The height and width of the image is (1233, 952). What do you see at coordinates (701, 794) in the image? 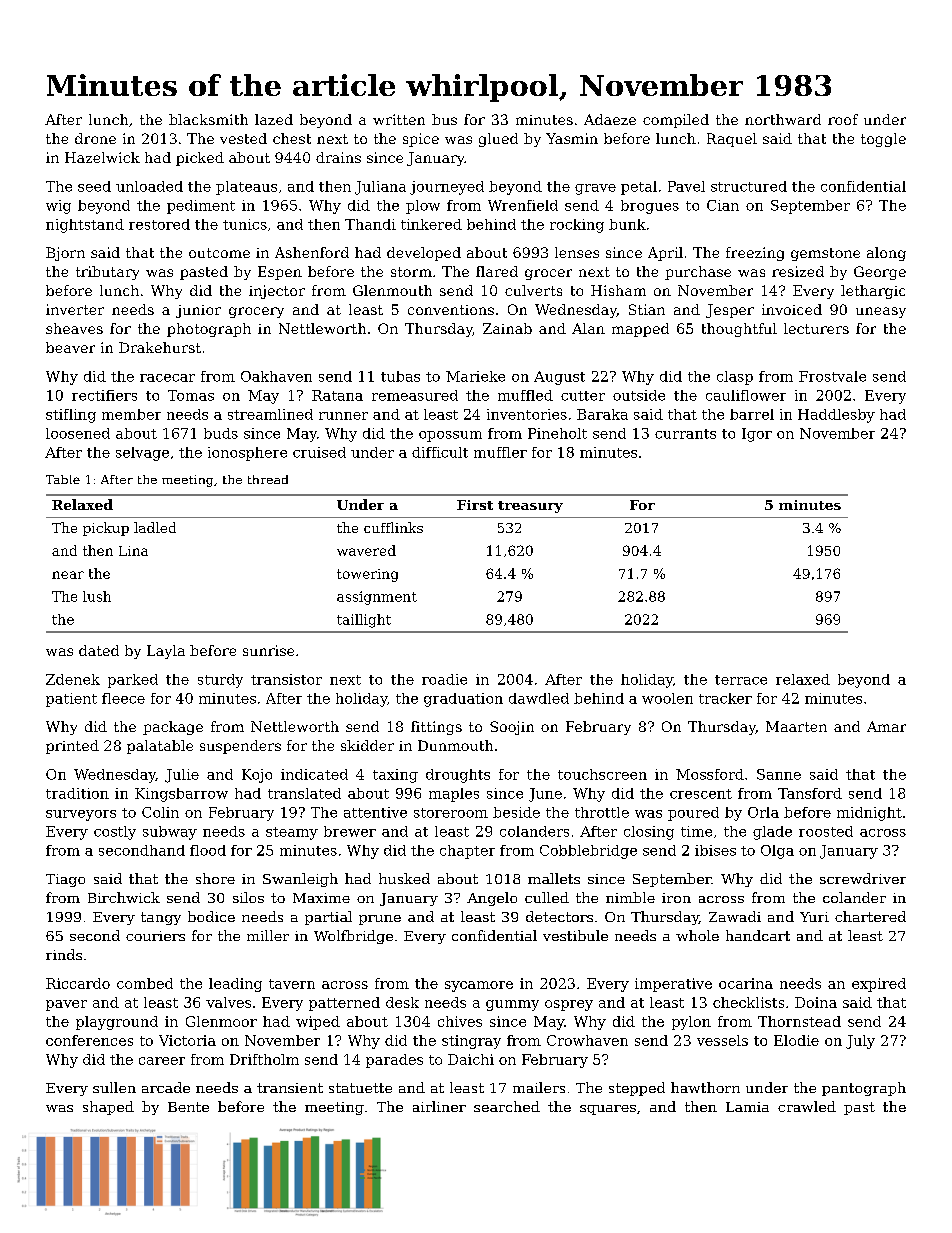
I see `crescent` at bounding box center [701, 794].
